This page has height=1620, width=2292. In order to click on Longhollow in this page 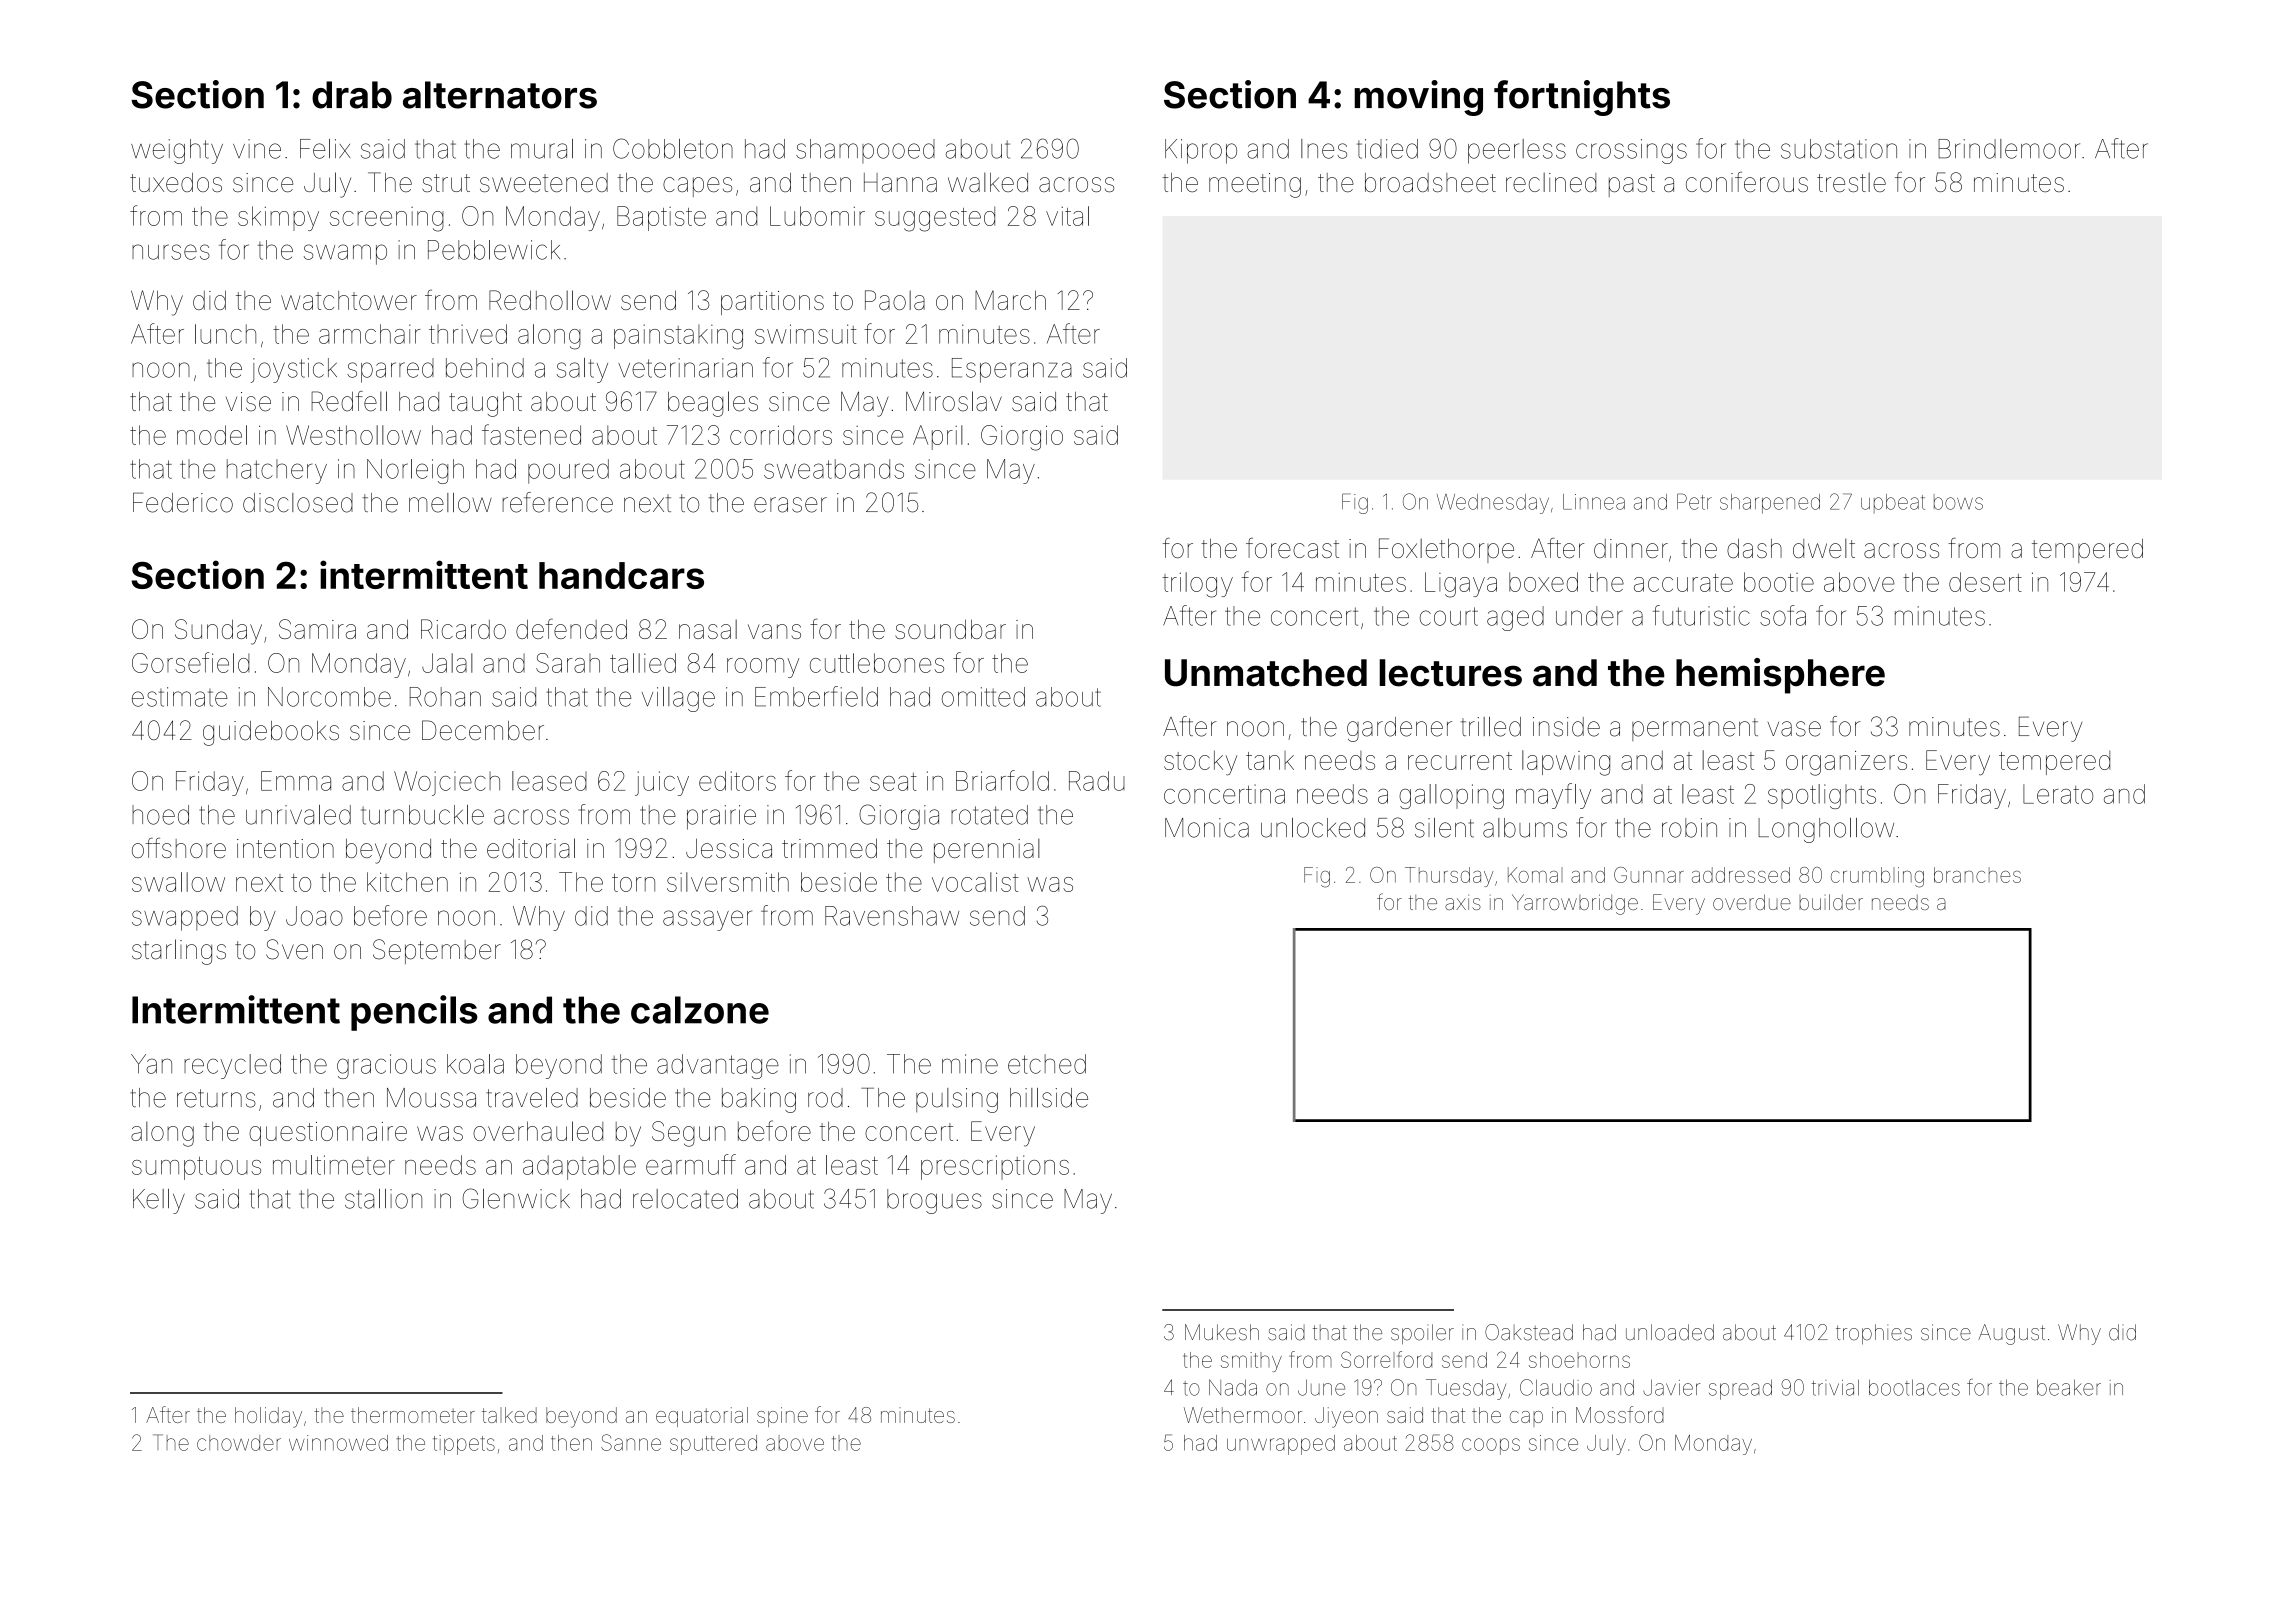, I will do `click(1826, 830)`.
